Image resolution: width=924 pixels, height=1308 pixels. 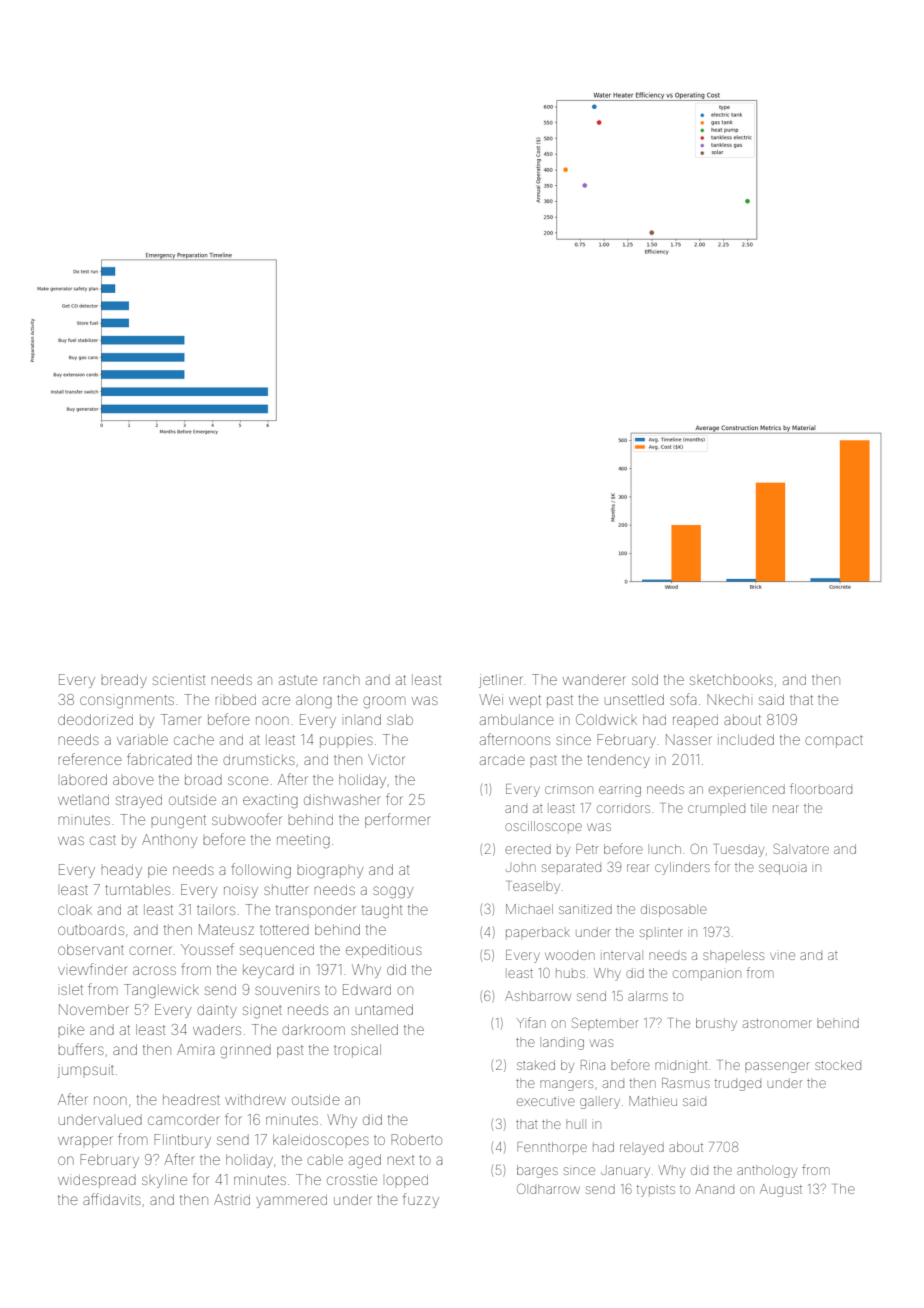 What do you see at coordinates (517, 719) in the screenshot?
I see `ambulance` at bounding box center [517, 719].
